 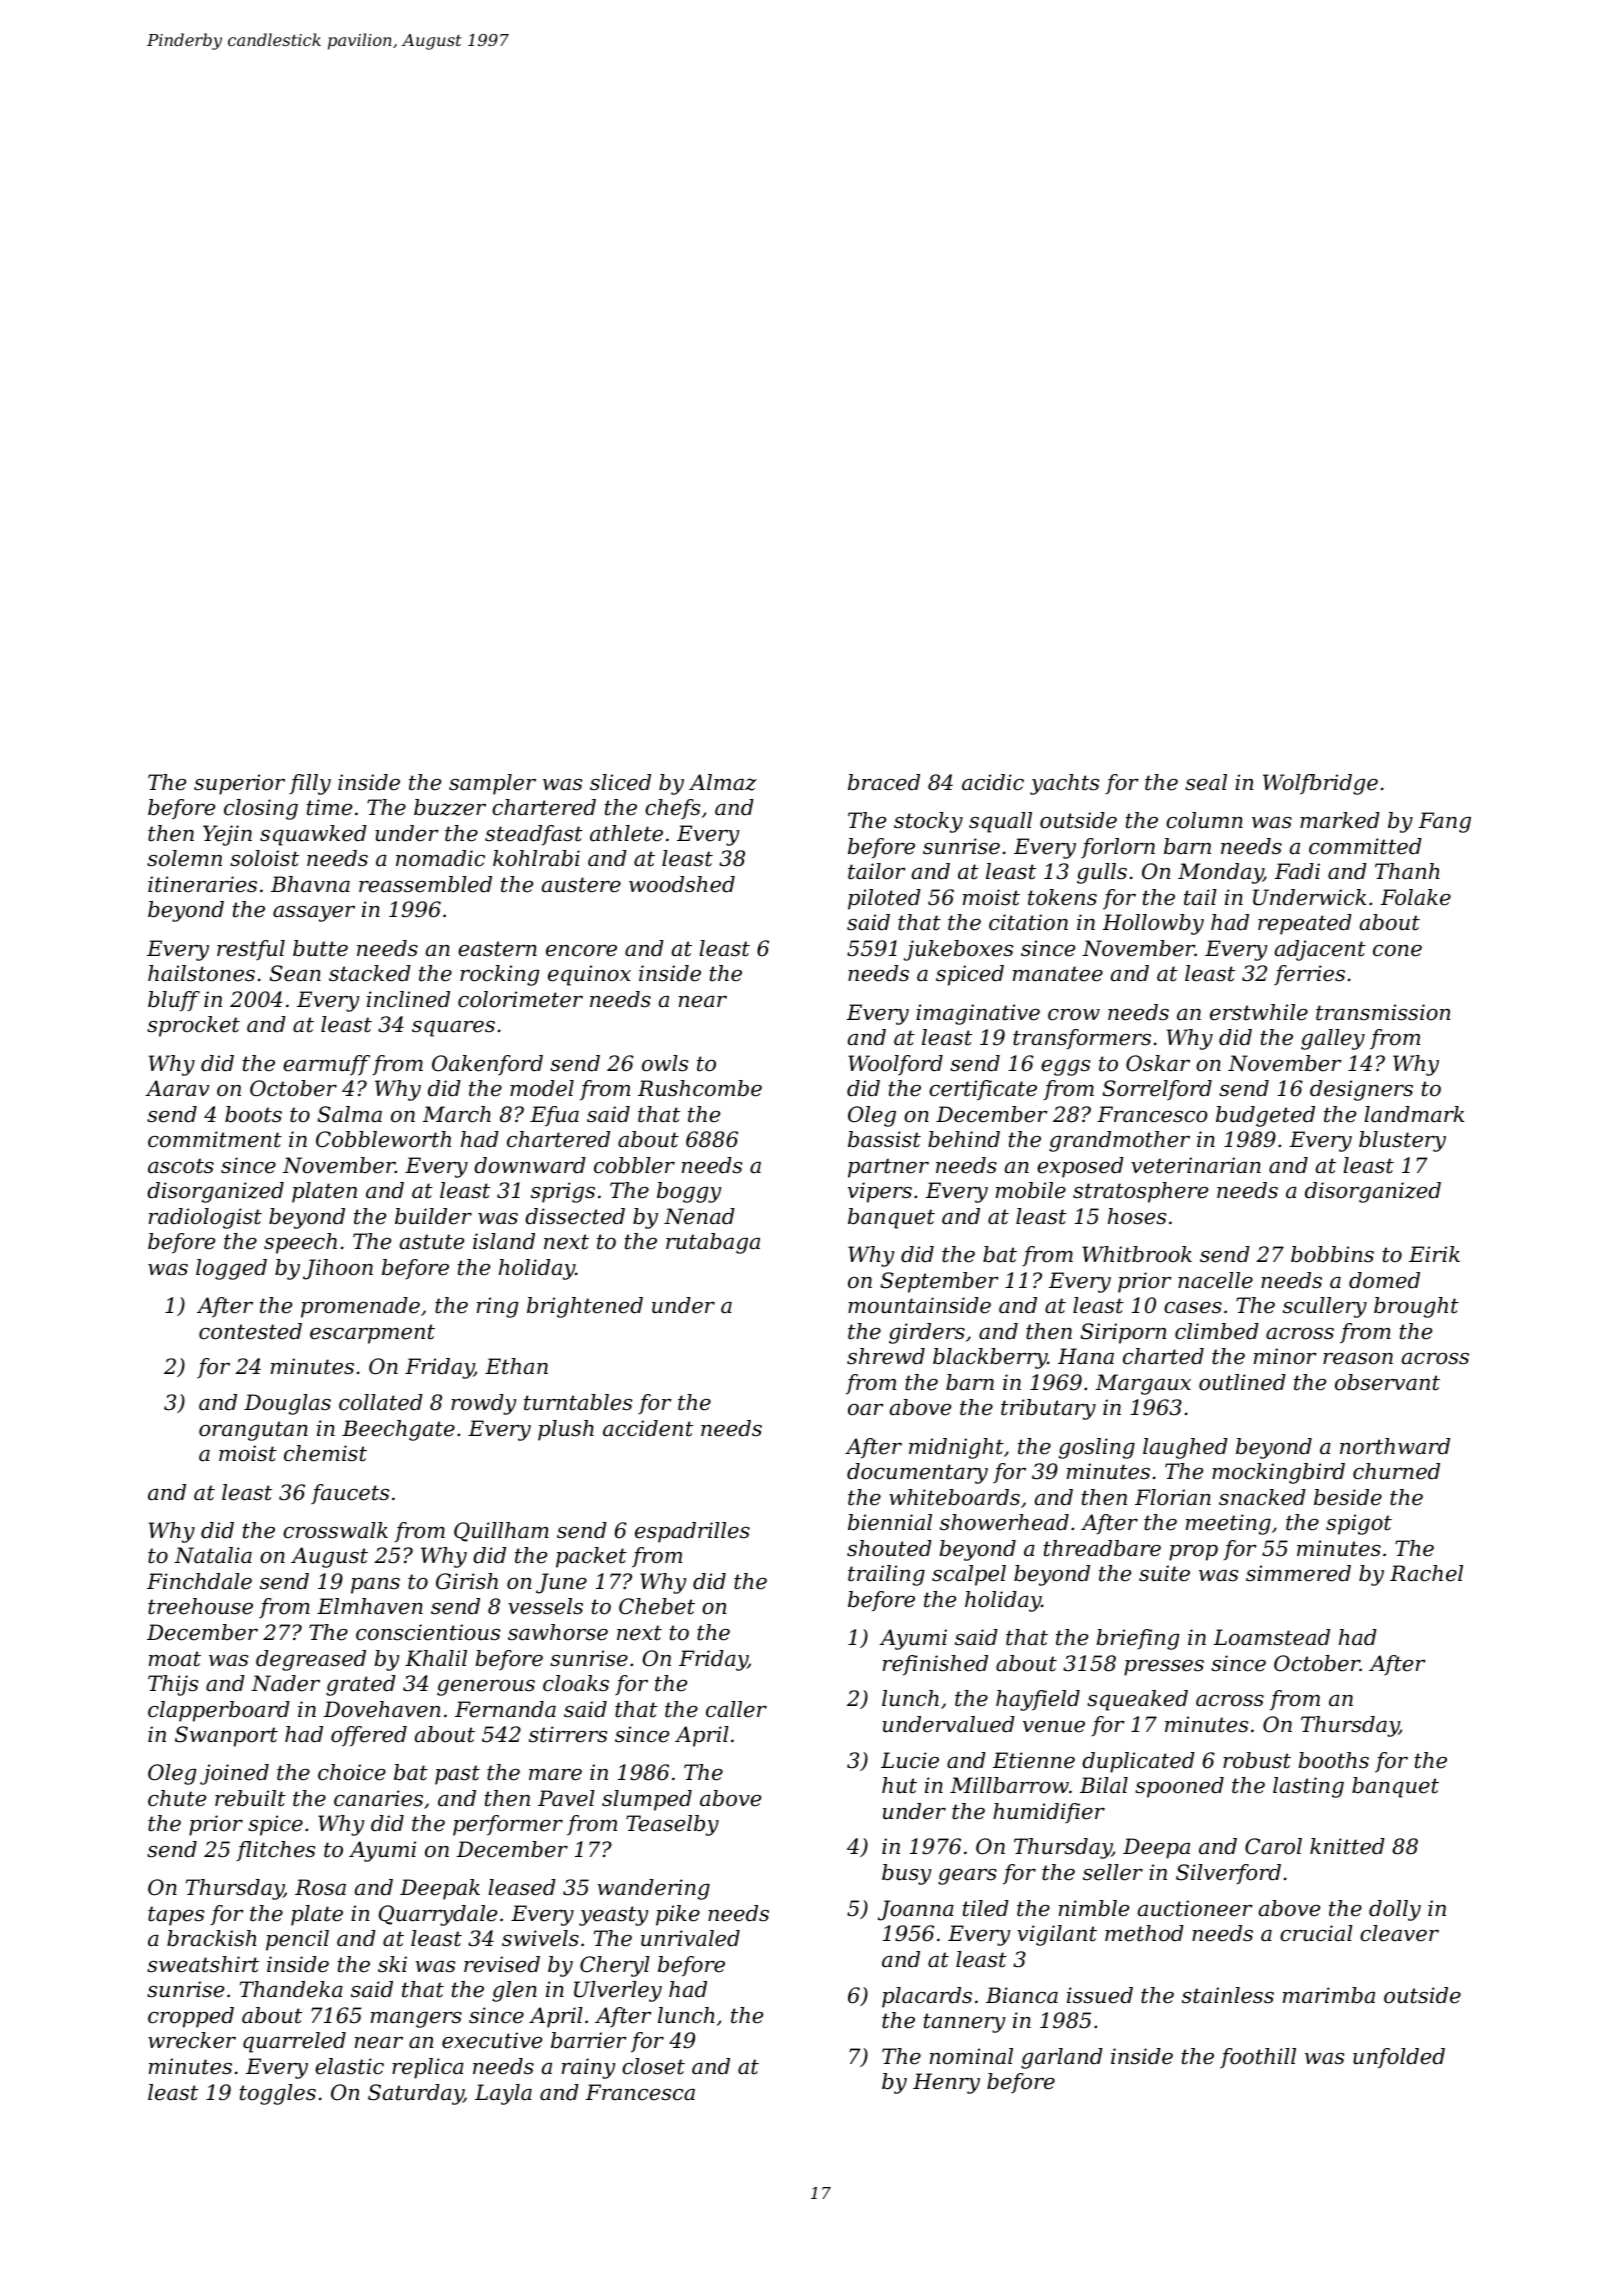 I want to click on Eirik, so click(x=1434, y=1254).
